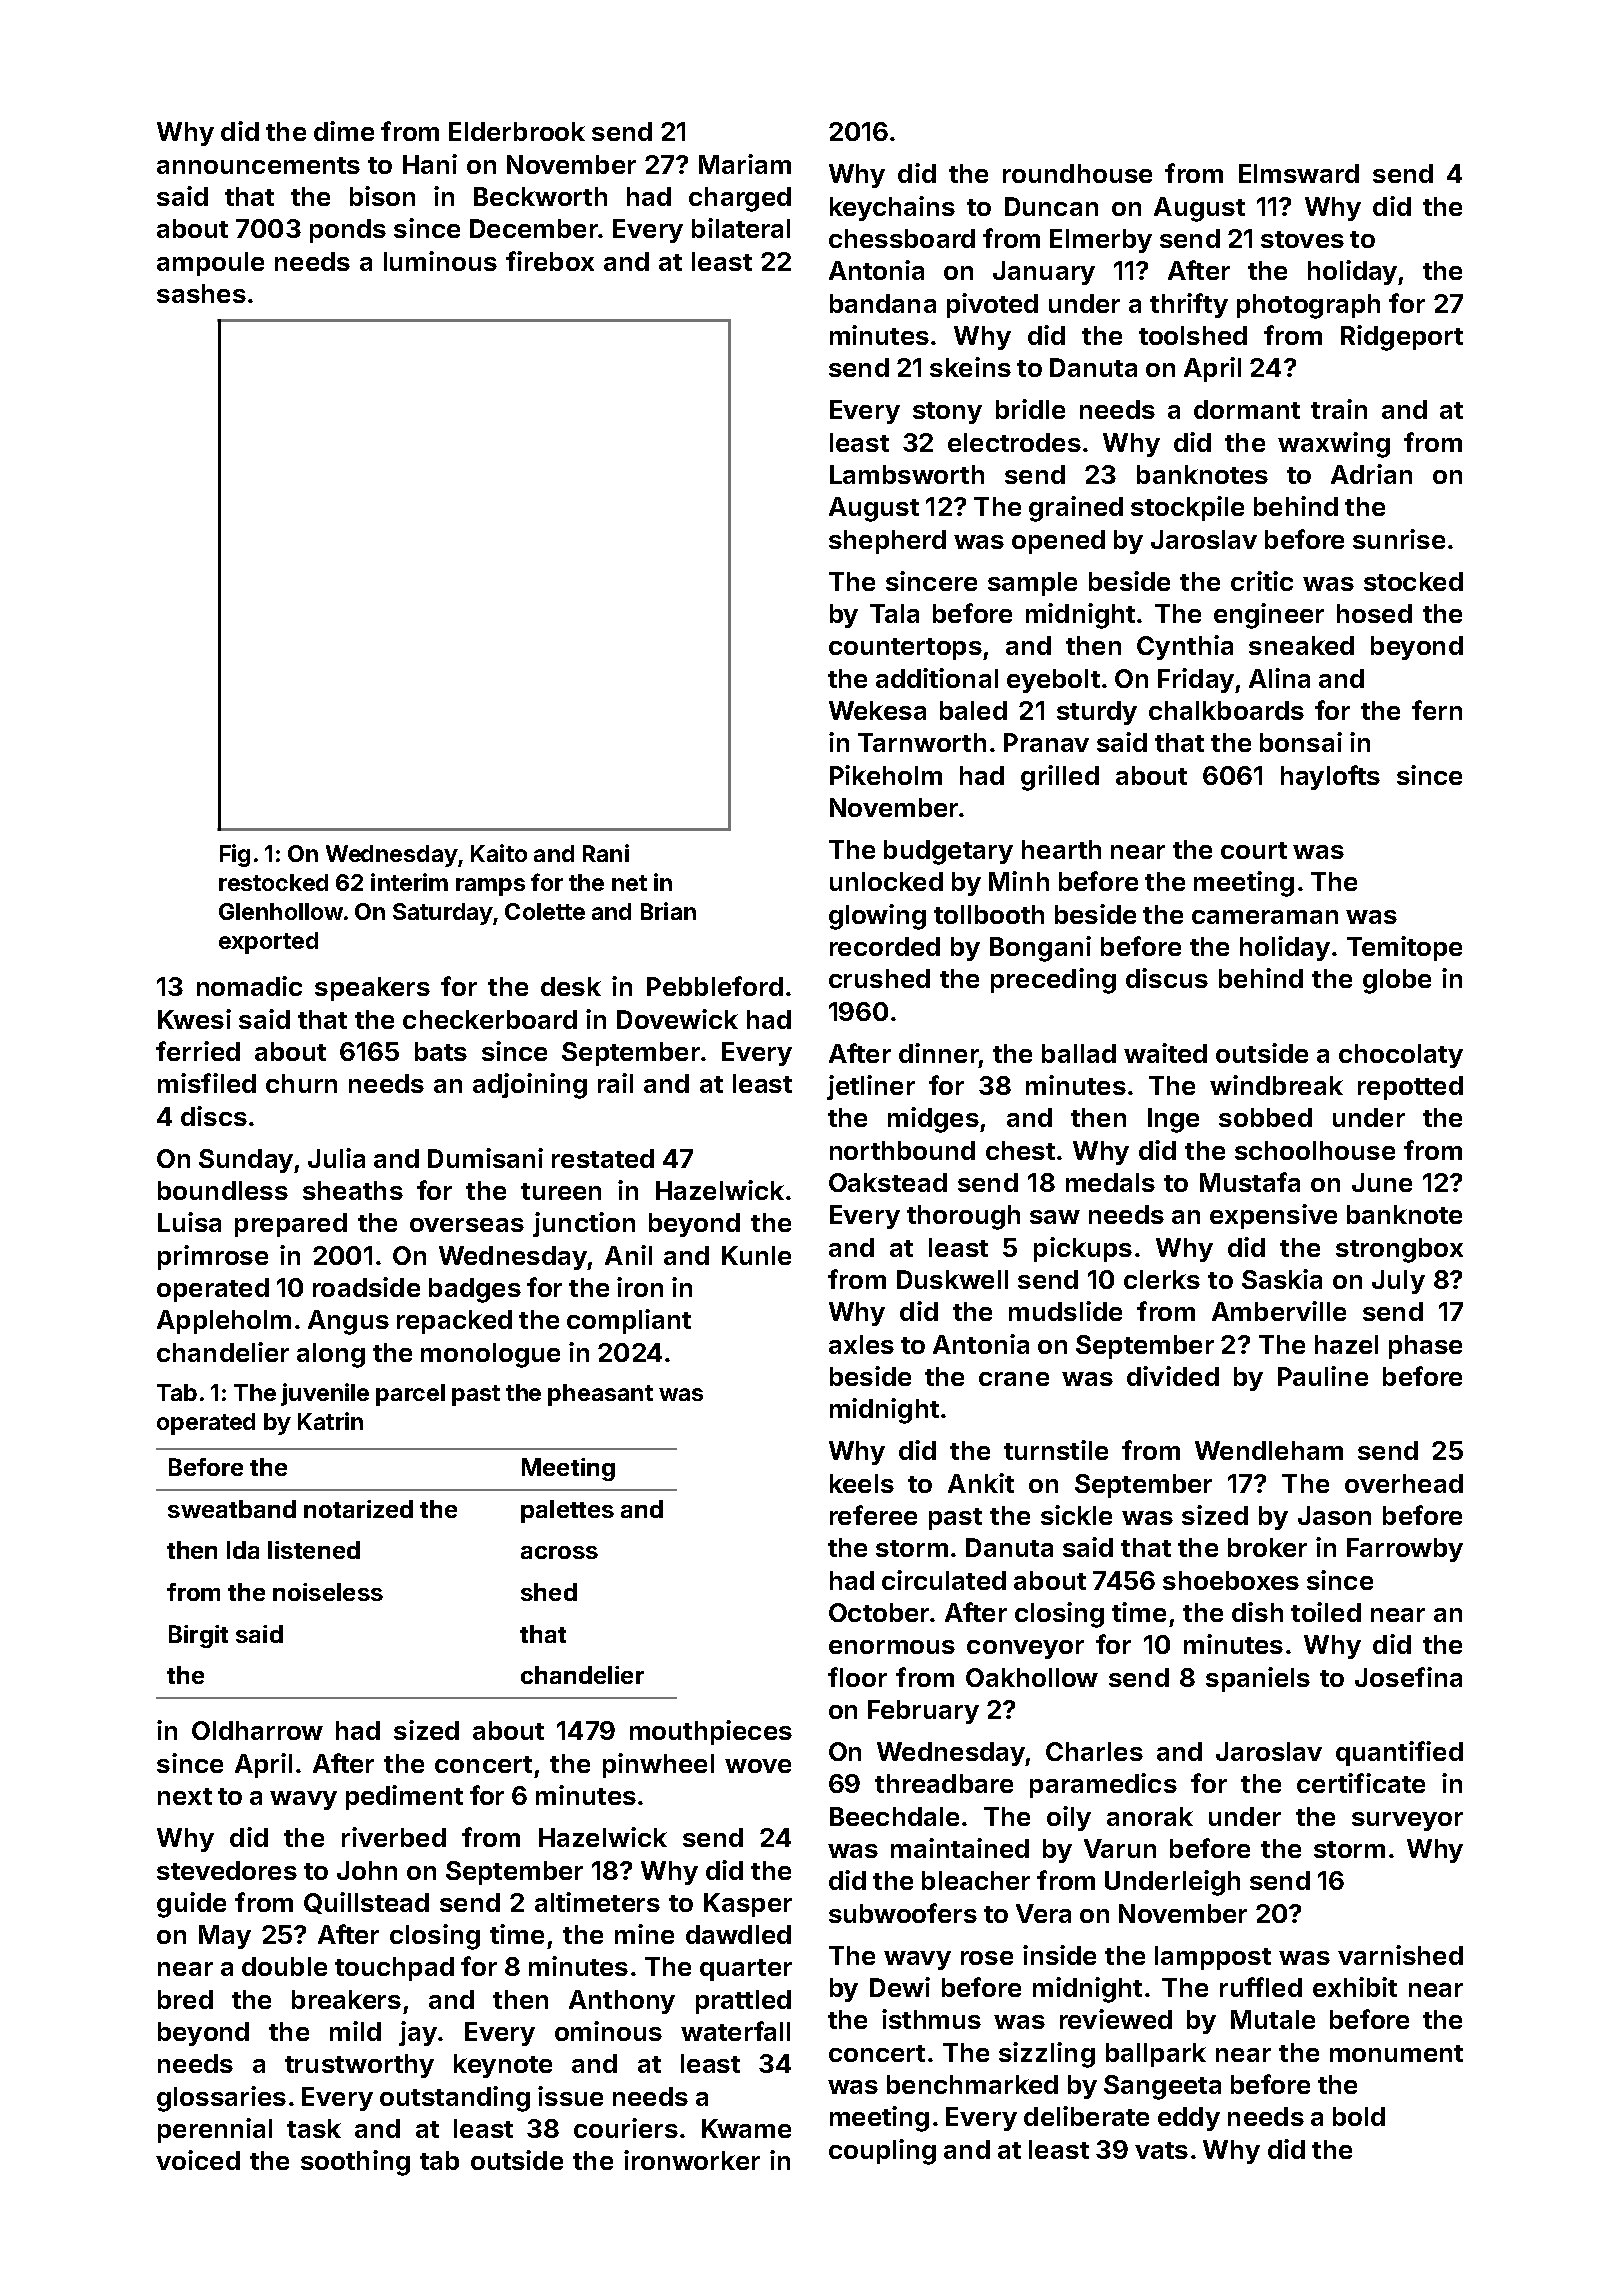  What do you see at coordinates (1299, 173) in the screenshot?
I see `Elmsward` at bounding box center [1299, 173].
